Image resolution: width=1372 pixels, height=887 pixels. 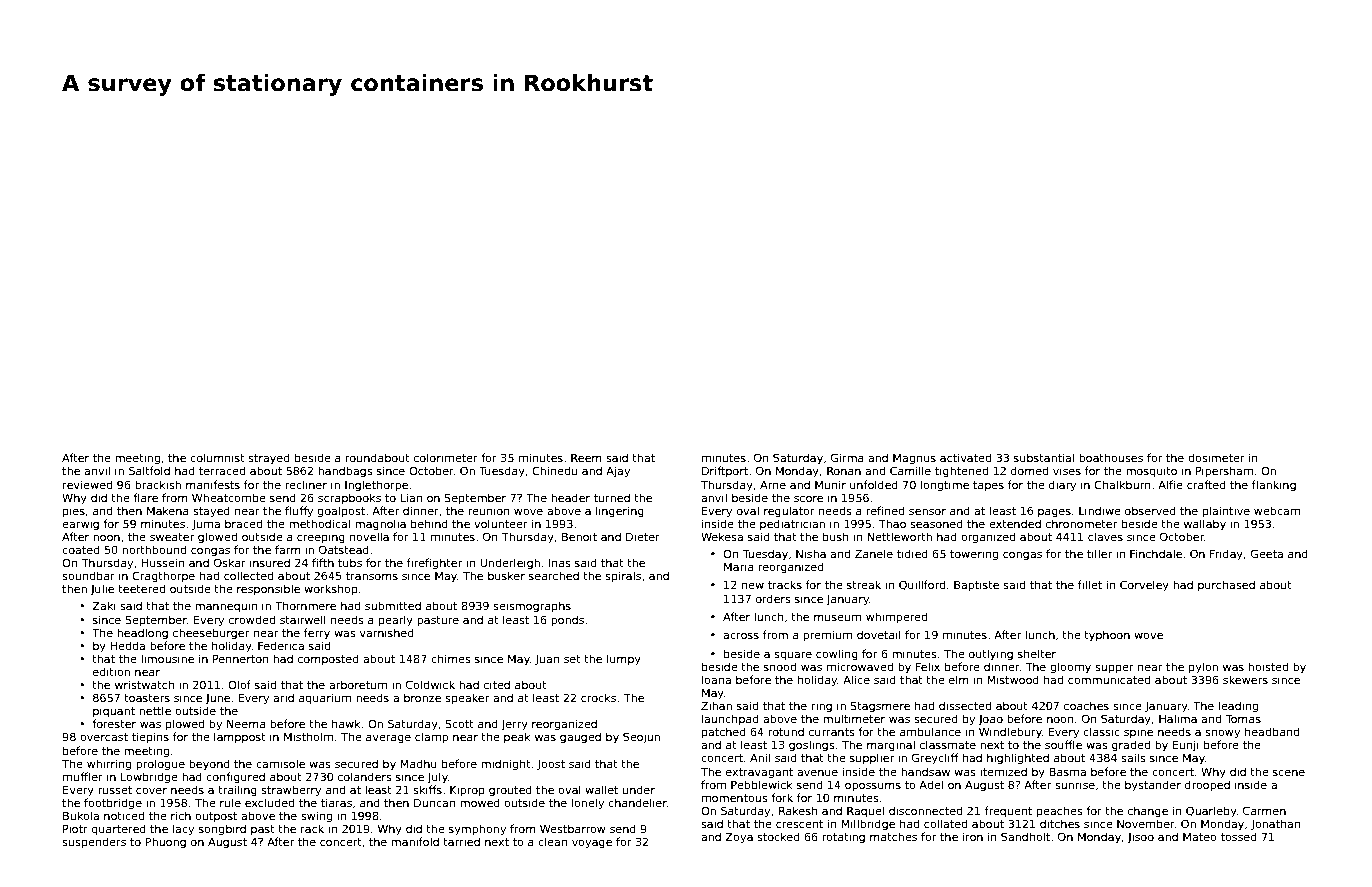 I want to click on stayed, so click(x=211, y=512).
